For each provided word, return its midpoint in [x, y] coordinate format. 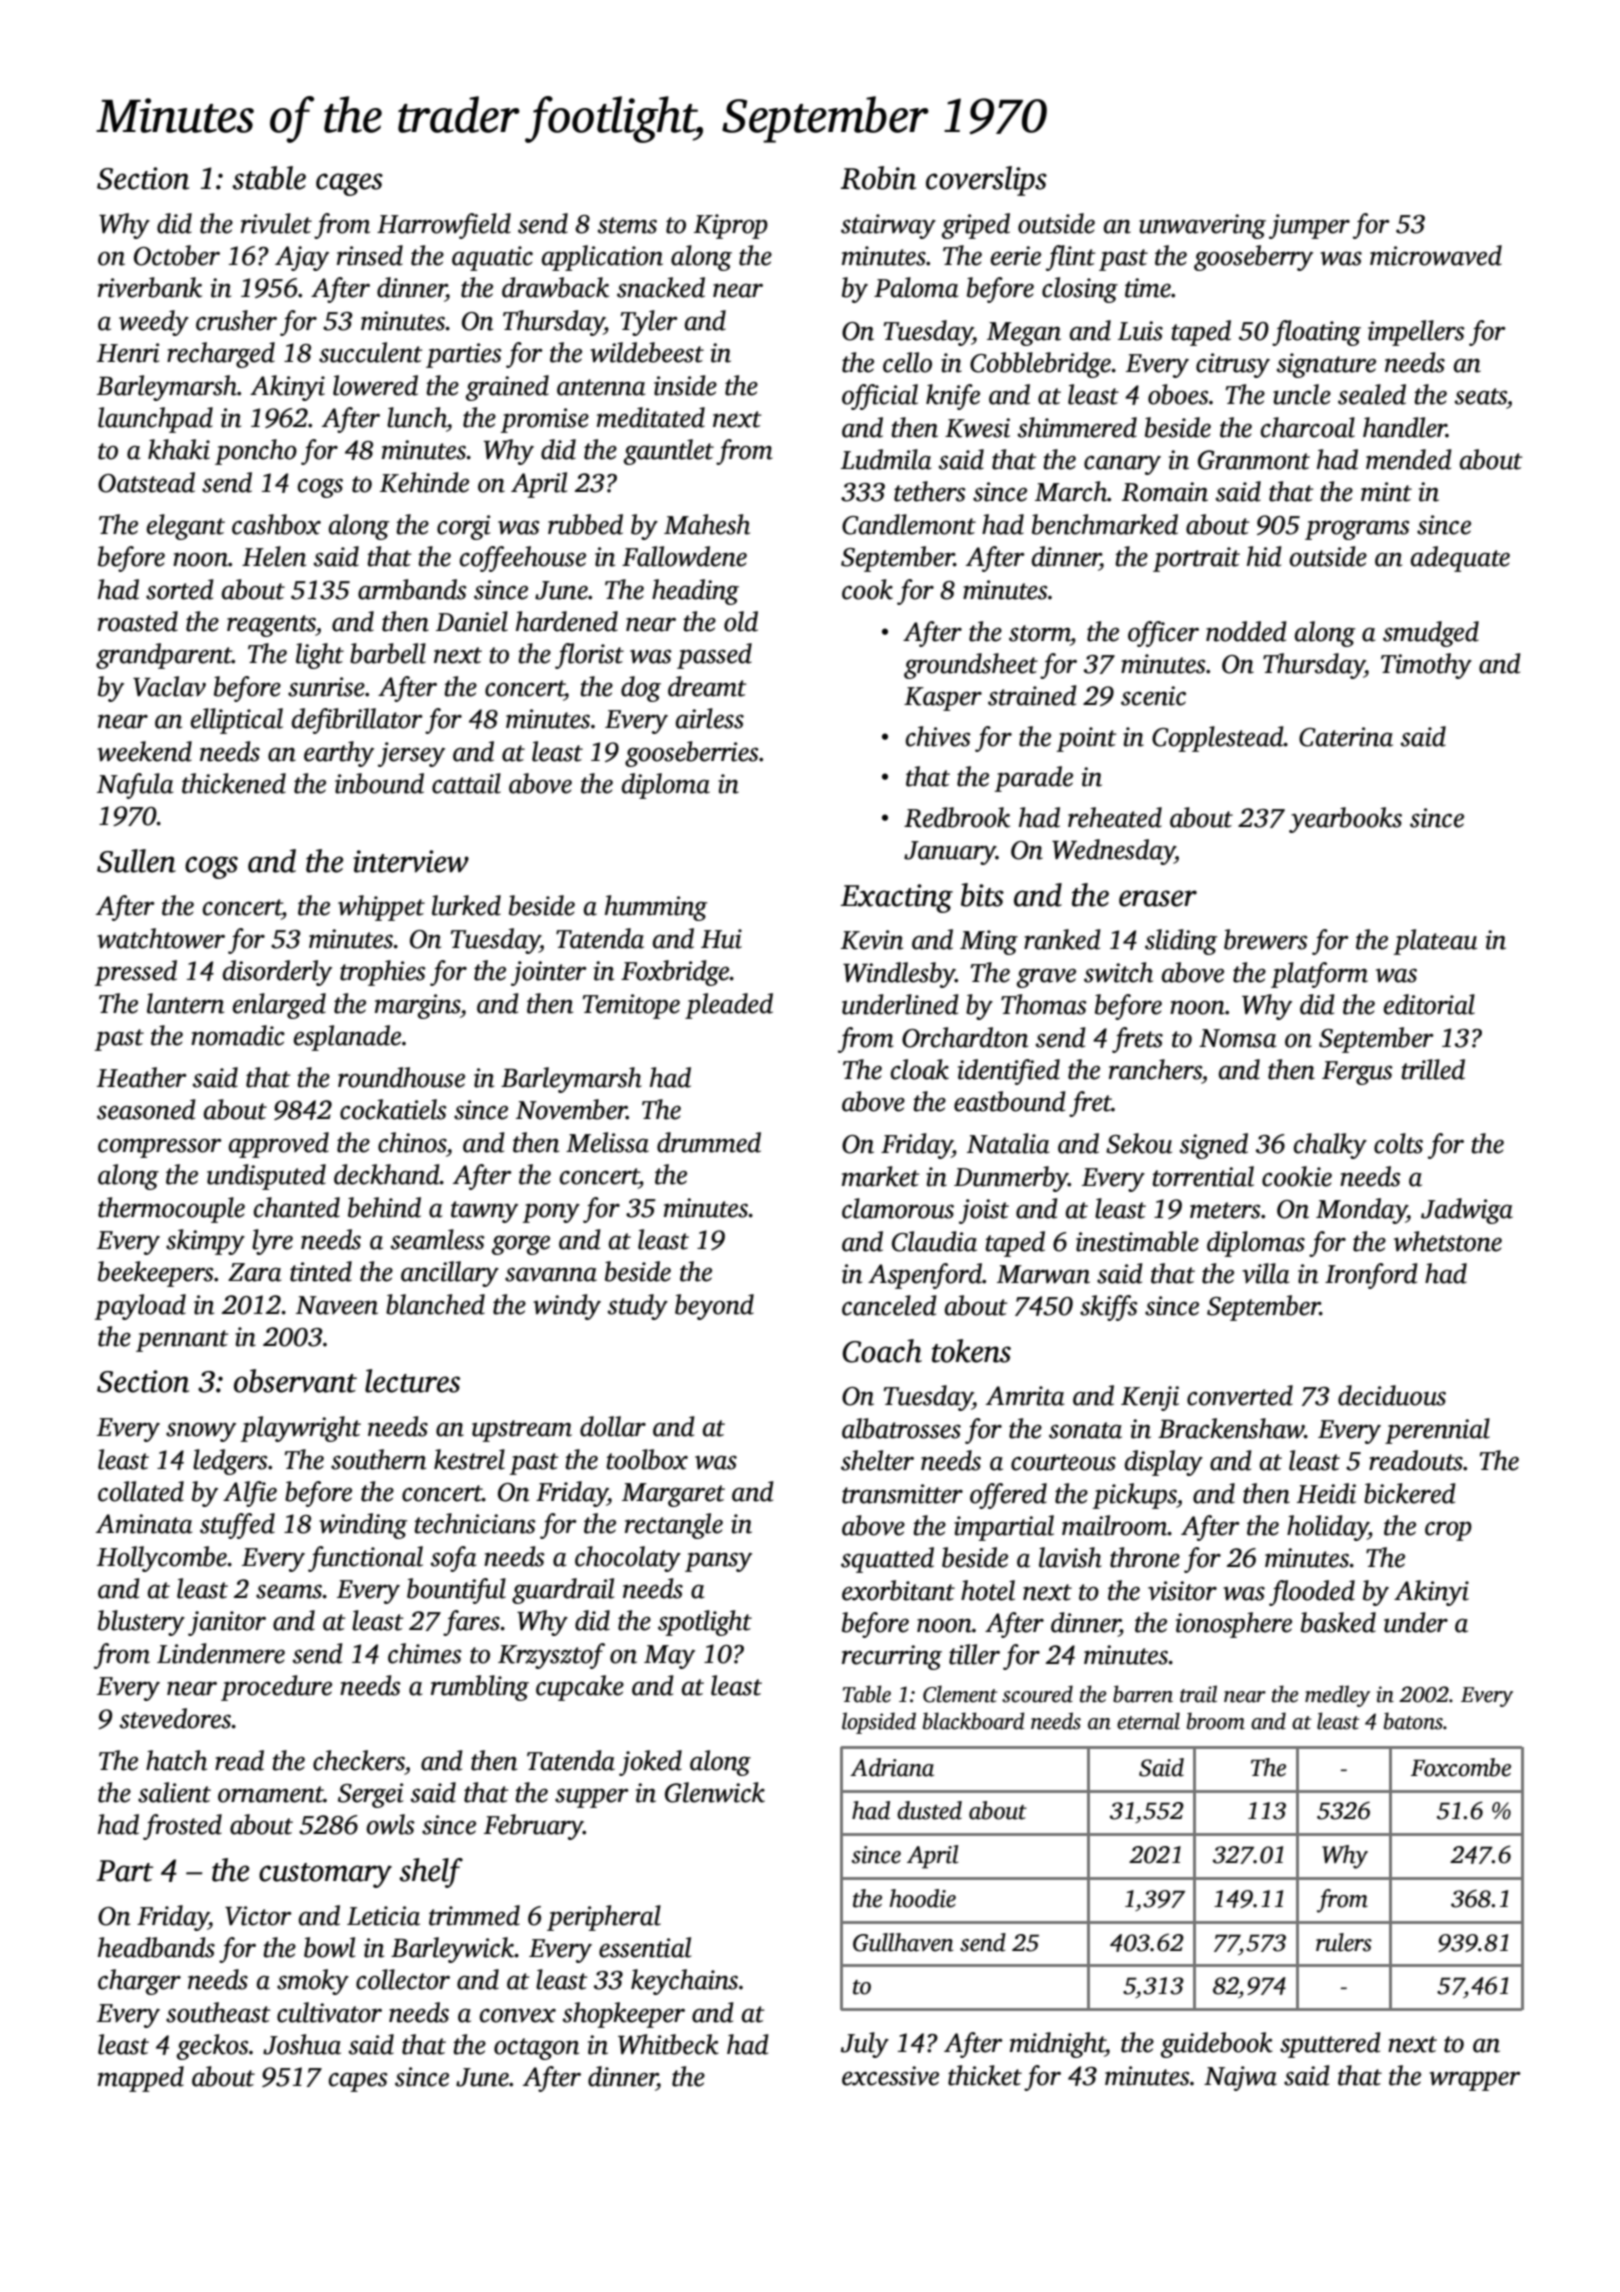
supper [592, 1798]
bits [982, 895]
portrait [1196, 559]
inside [685, 385]
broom [1216, 1721]
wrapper [1475, 2081]
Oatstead [146, 482]
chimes [425, 1653]
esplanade [347, 1038]
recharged [221, 355]
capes [358, 2082]
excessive [890, 2076]
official [880, 397]
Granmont [1254, 460]
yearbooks [1345, 820]
